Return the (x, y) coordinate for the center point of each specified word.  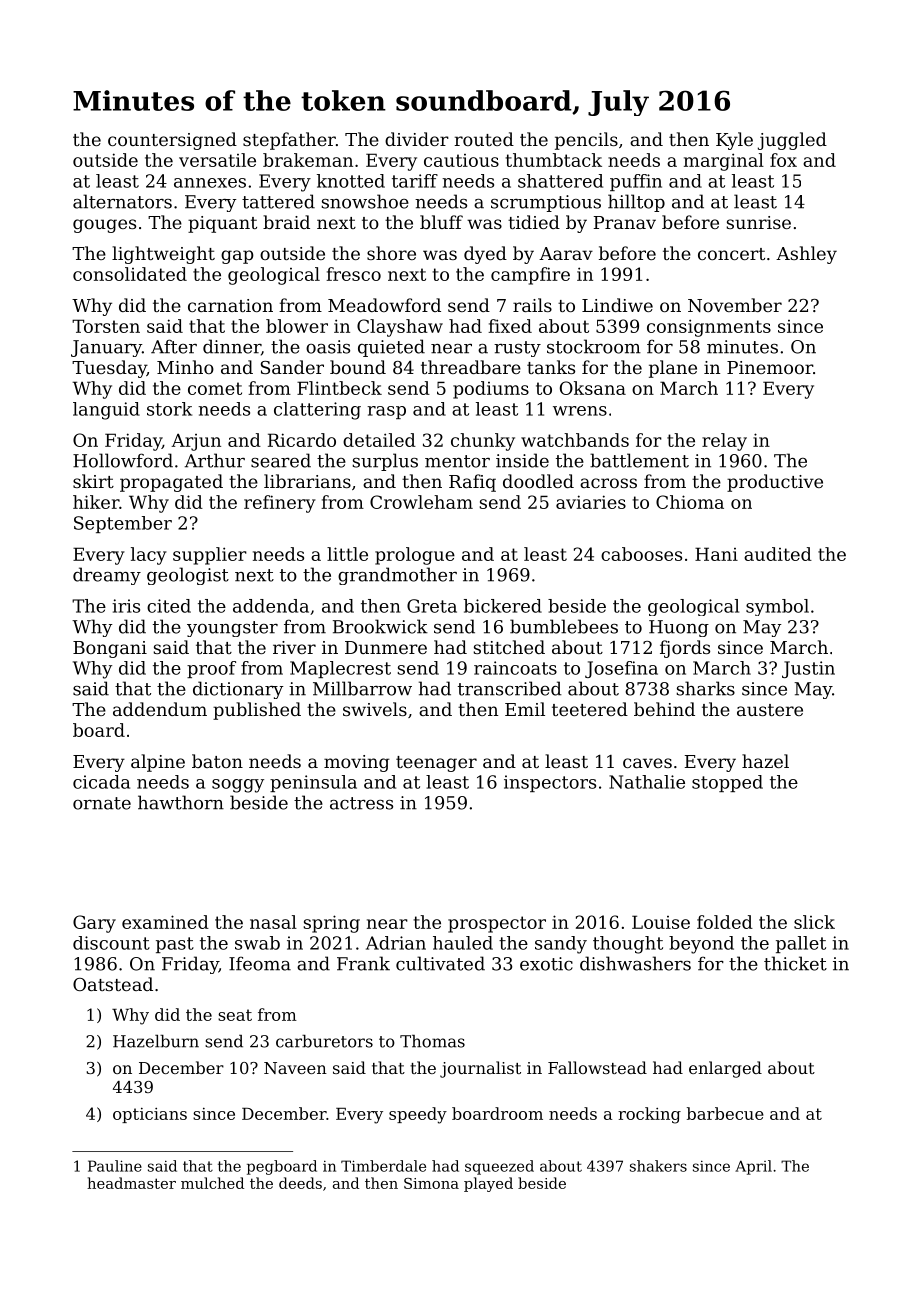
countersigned (172, 141)
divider (417, 139)
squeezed (499, 1167)
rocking (649, 1115)
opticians (150, 1115)
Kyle (734, 141)
